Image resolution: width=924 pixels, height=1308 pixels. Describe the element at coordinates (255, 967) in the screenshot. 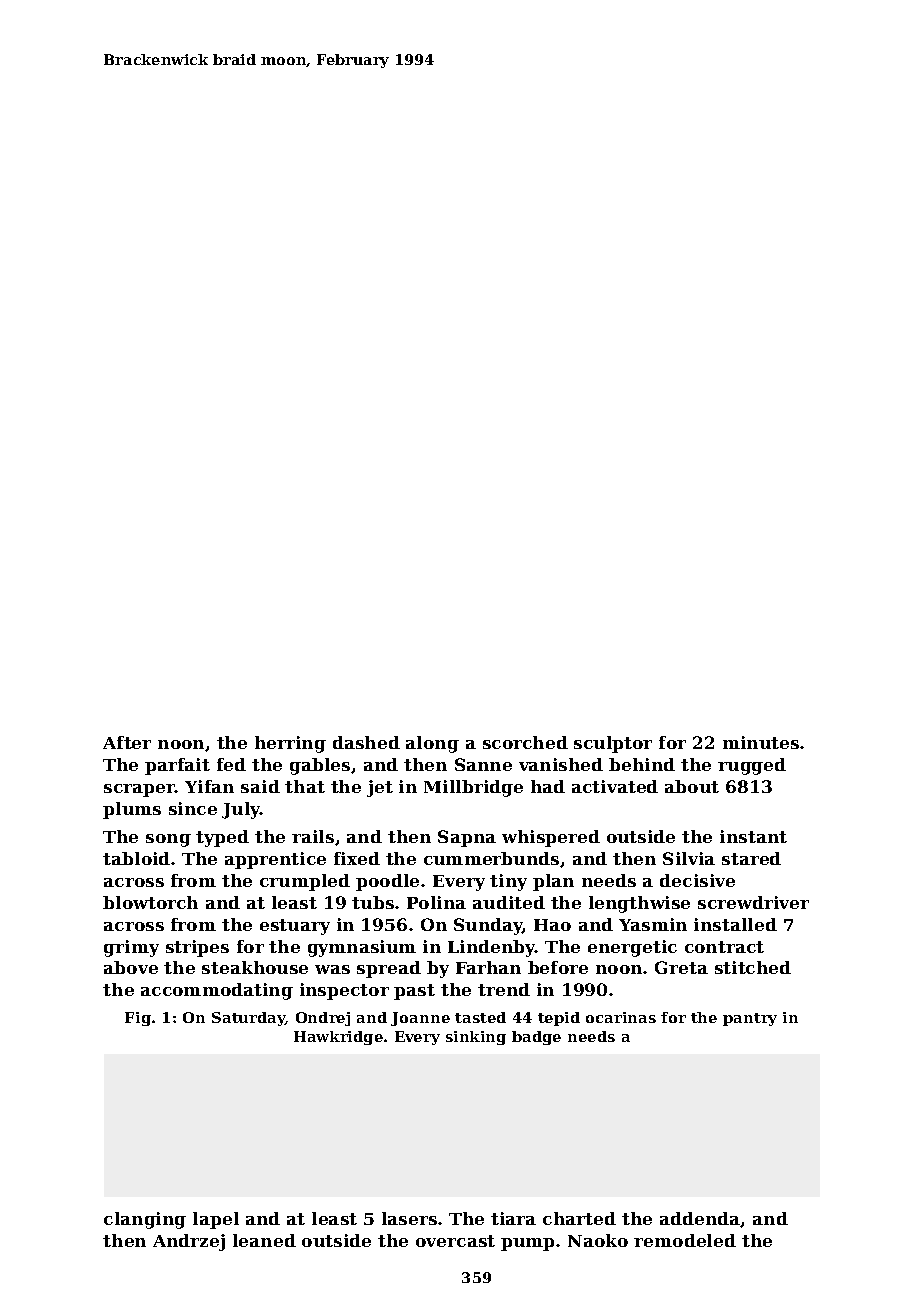

I see `steakhouse` at that location.
